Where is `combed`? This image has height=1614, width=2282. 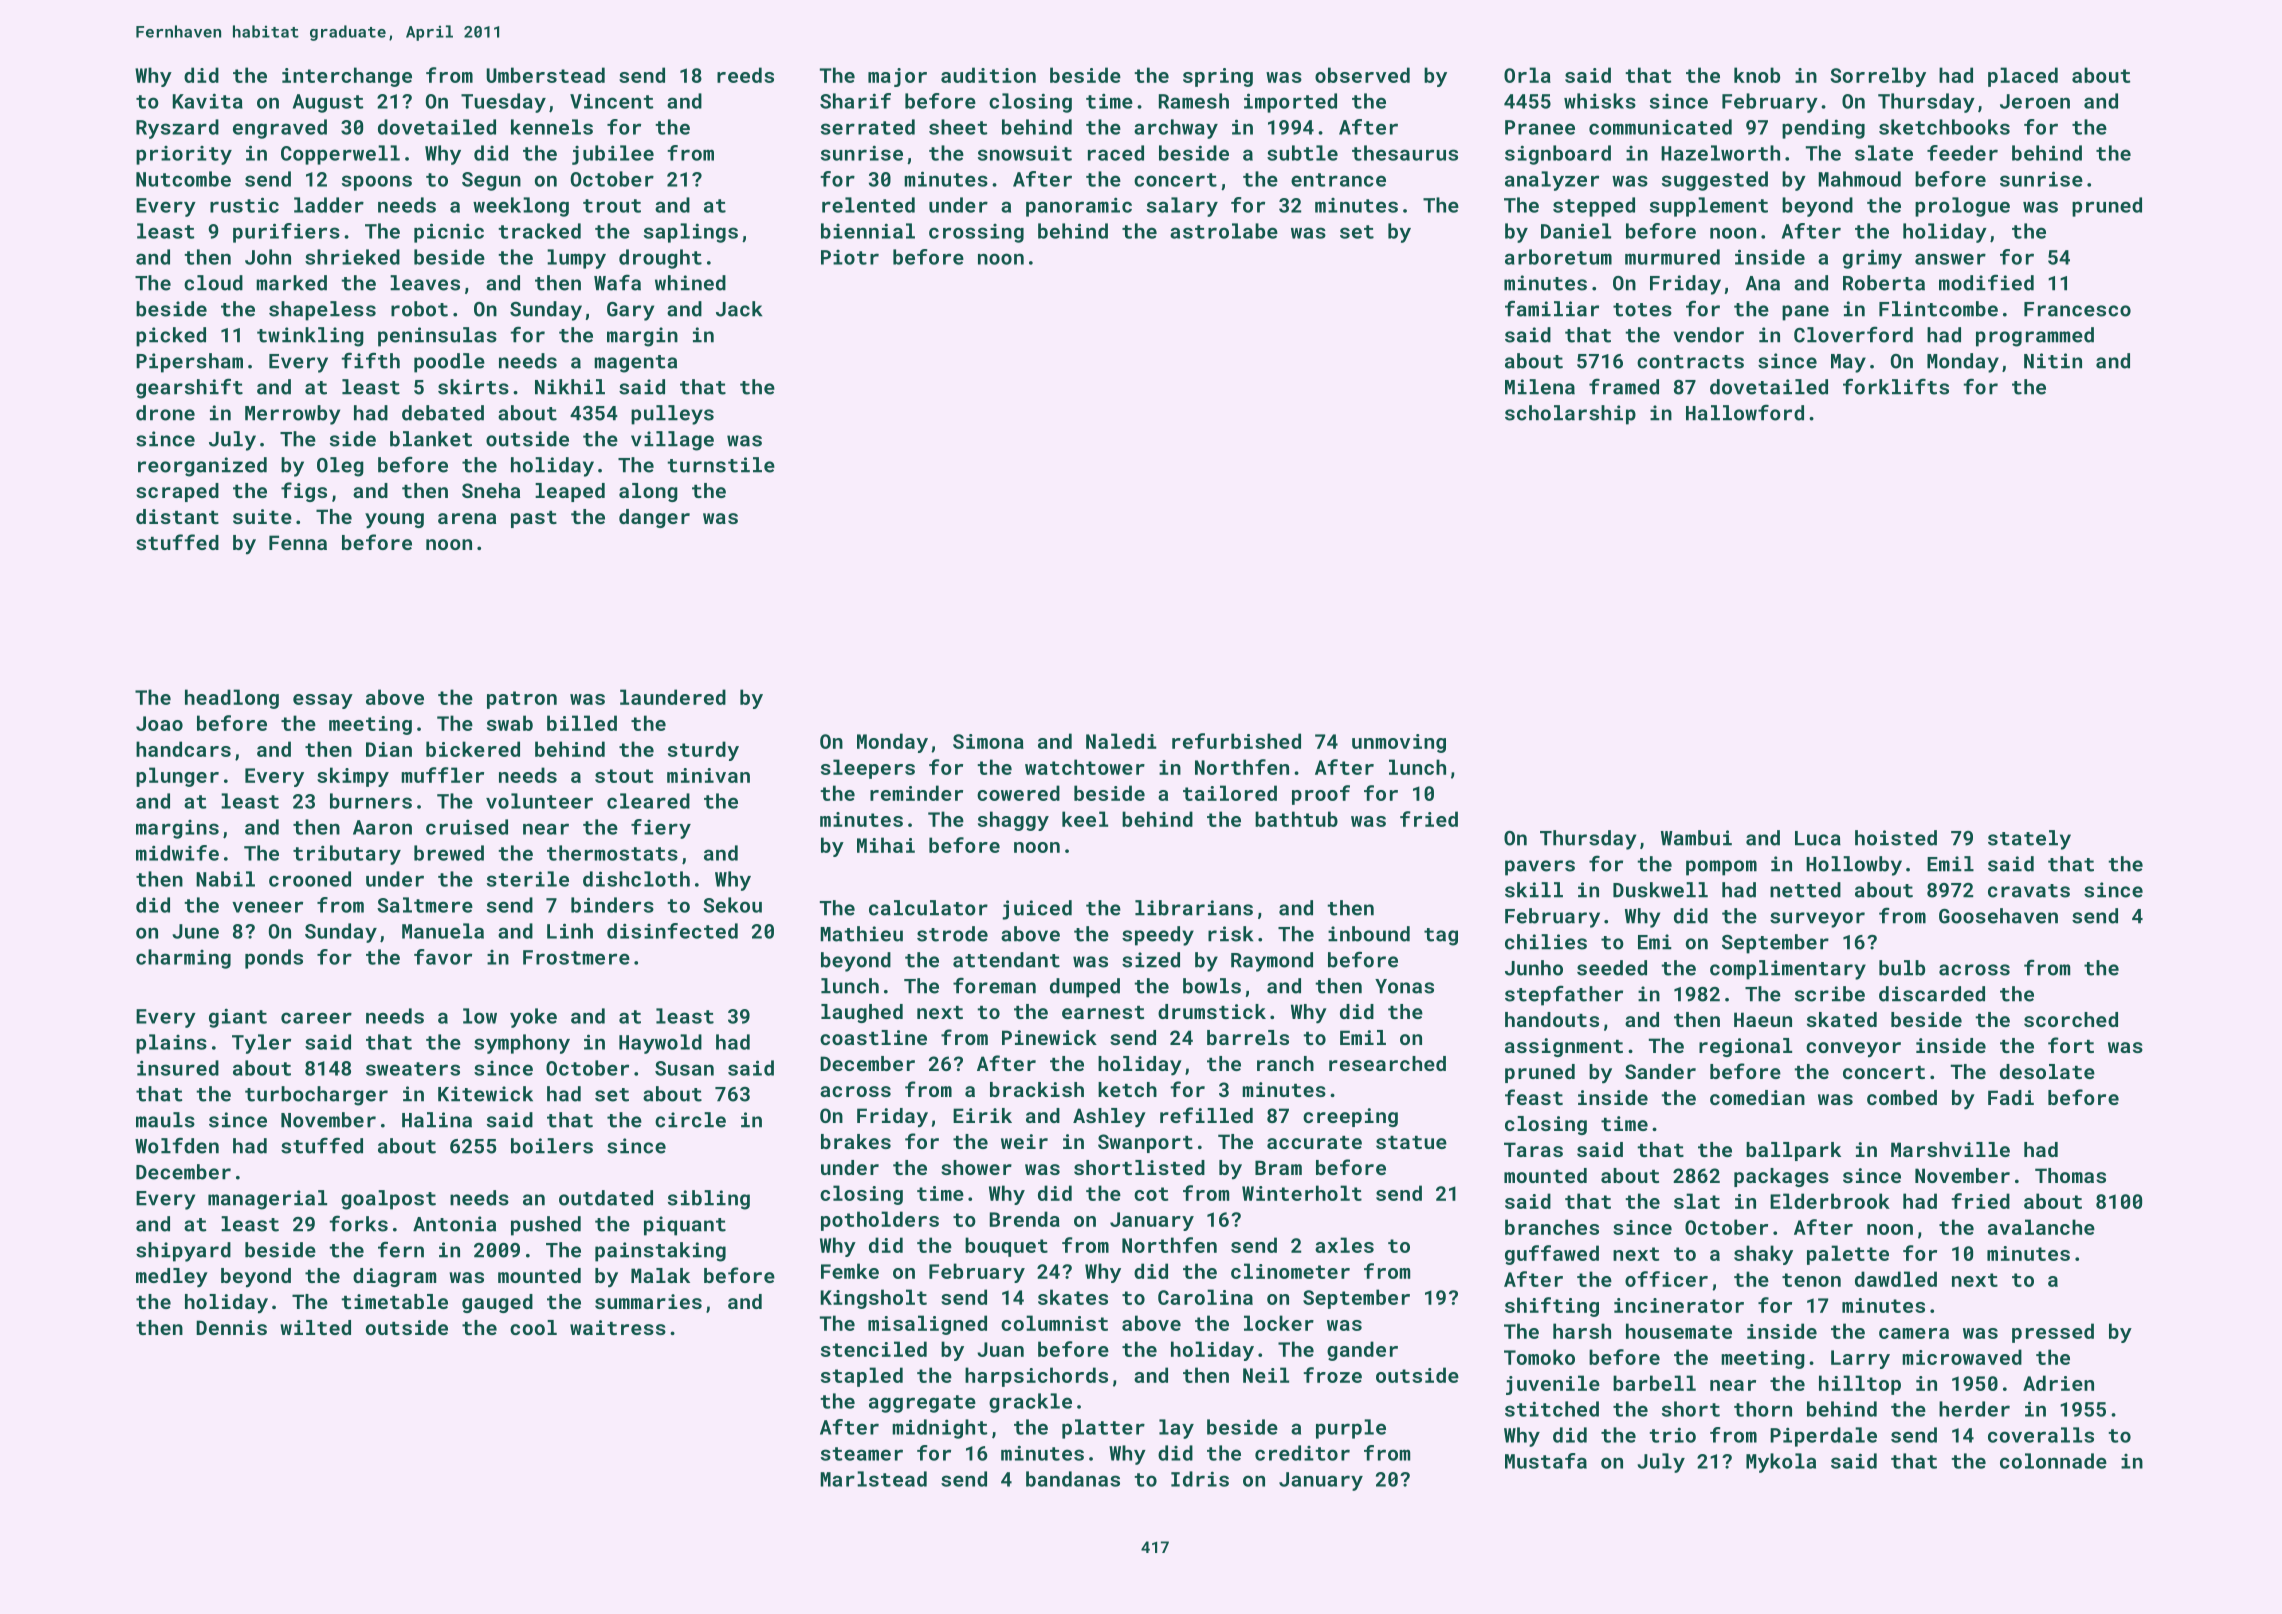 combed is located at coordinates (1902, 1097).
